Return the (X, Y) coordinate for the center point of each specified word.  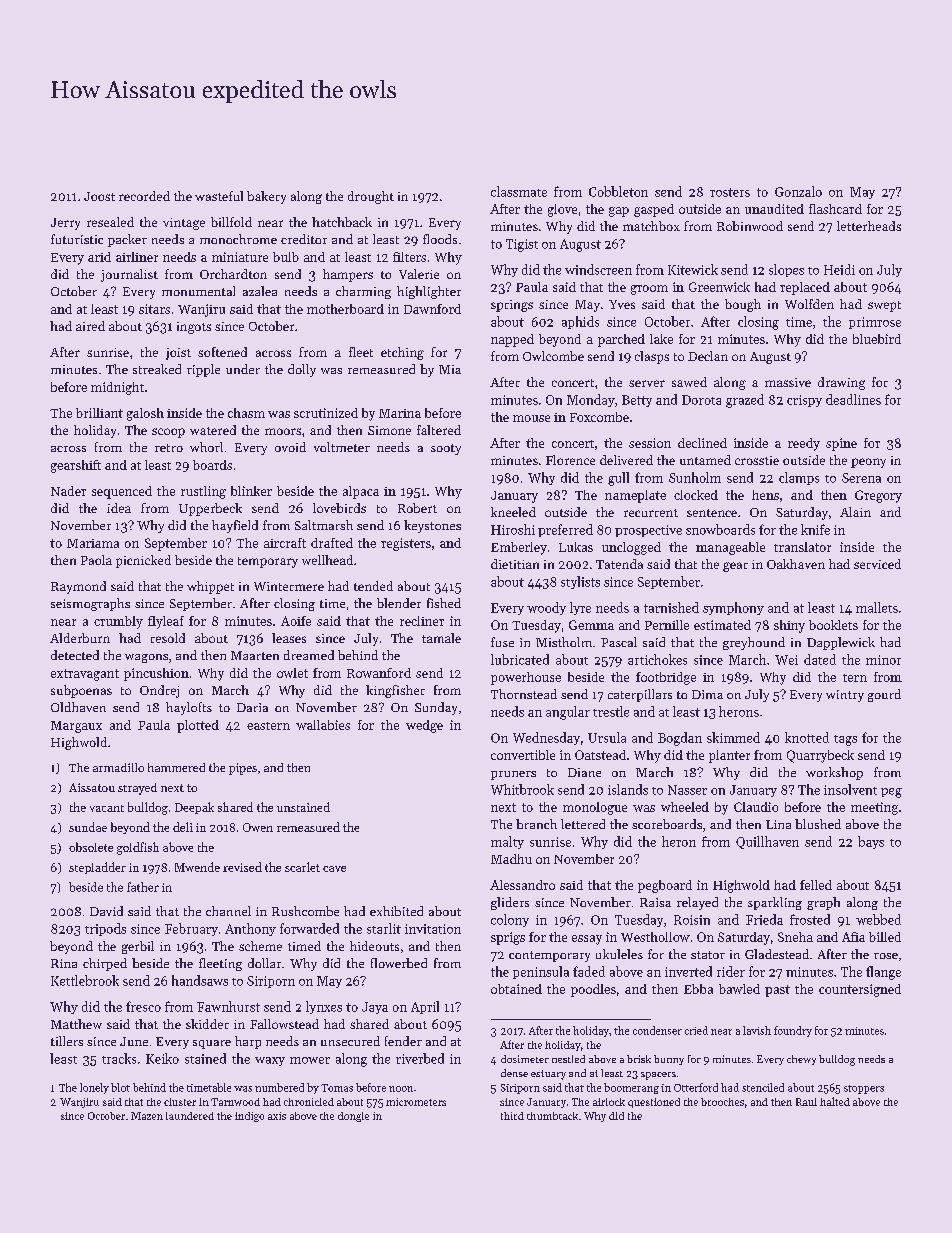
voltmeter (342, 447)
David (106, 911)
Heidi (839, 269)
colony (510, 920)
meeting (874, 808)
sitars (154, 309)
